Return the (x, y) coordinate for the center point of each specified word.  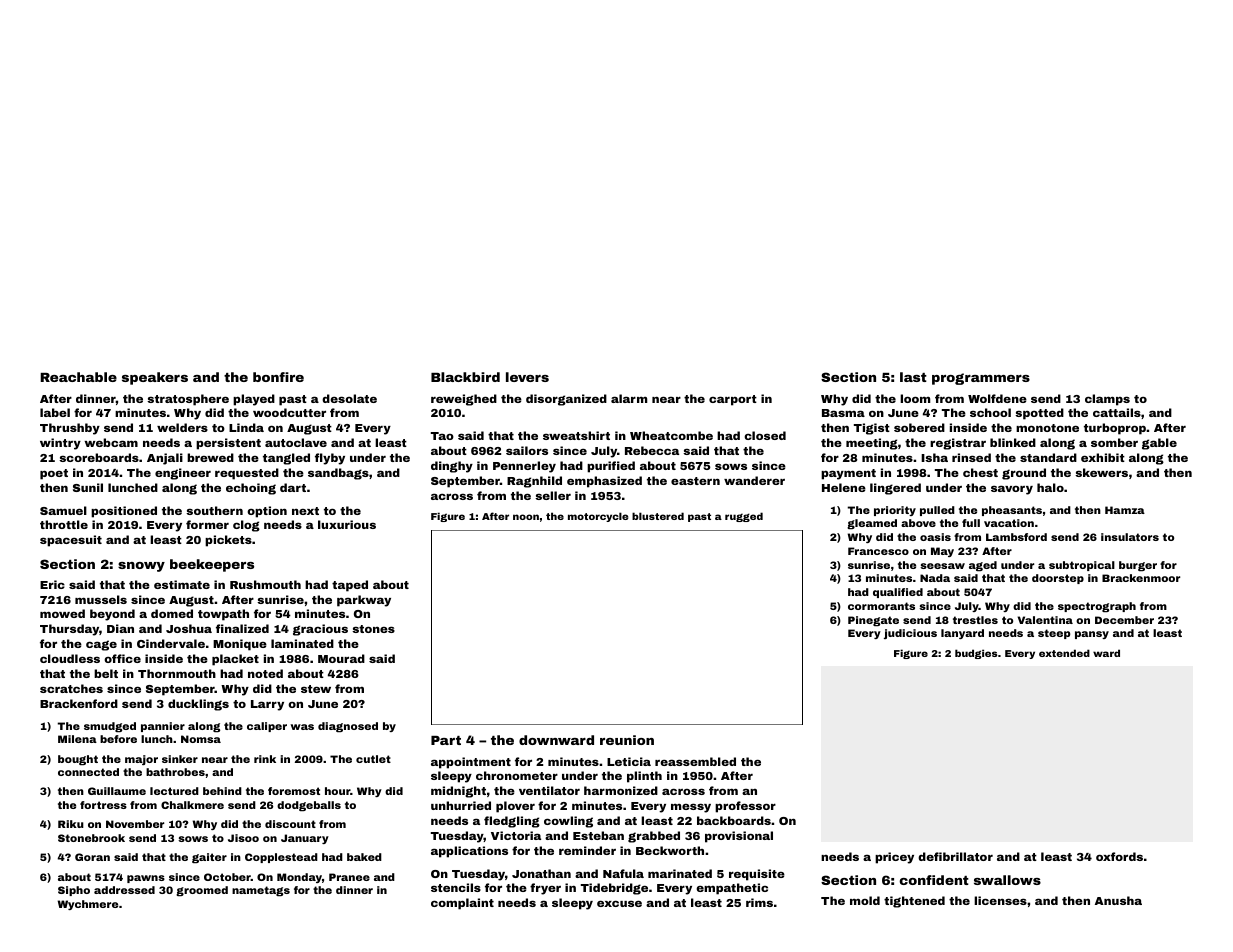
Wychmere (88, 905)
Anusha (1118, 900)
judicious (910, 634)
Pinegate (873, 621)
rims (759, 902)
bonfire (278, 377)
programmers (981, 379)
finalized (242, 628)
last (913, 377)
